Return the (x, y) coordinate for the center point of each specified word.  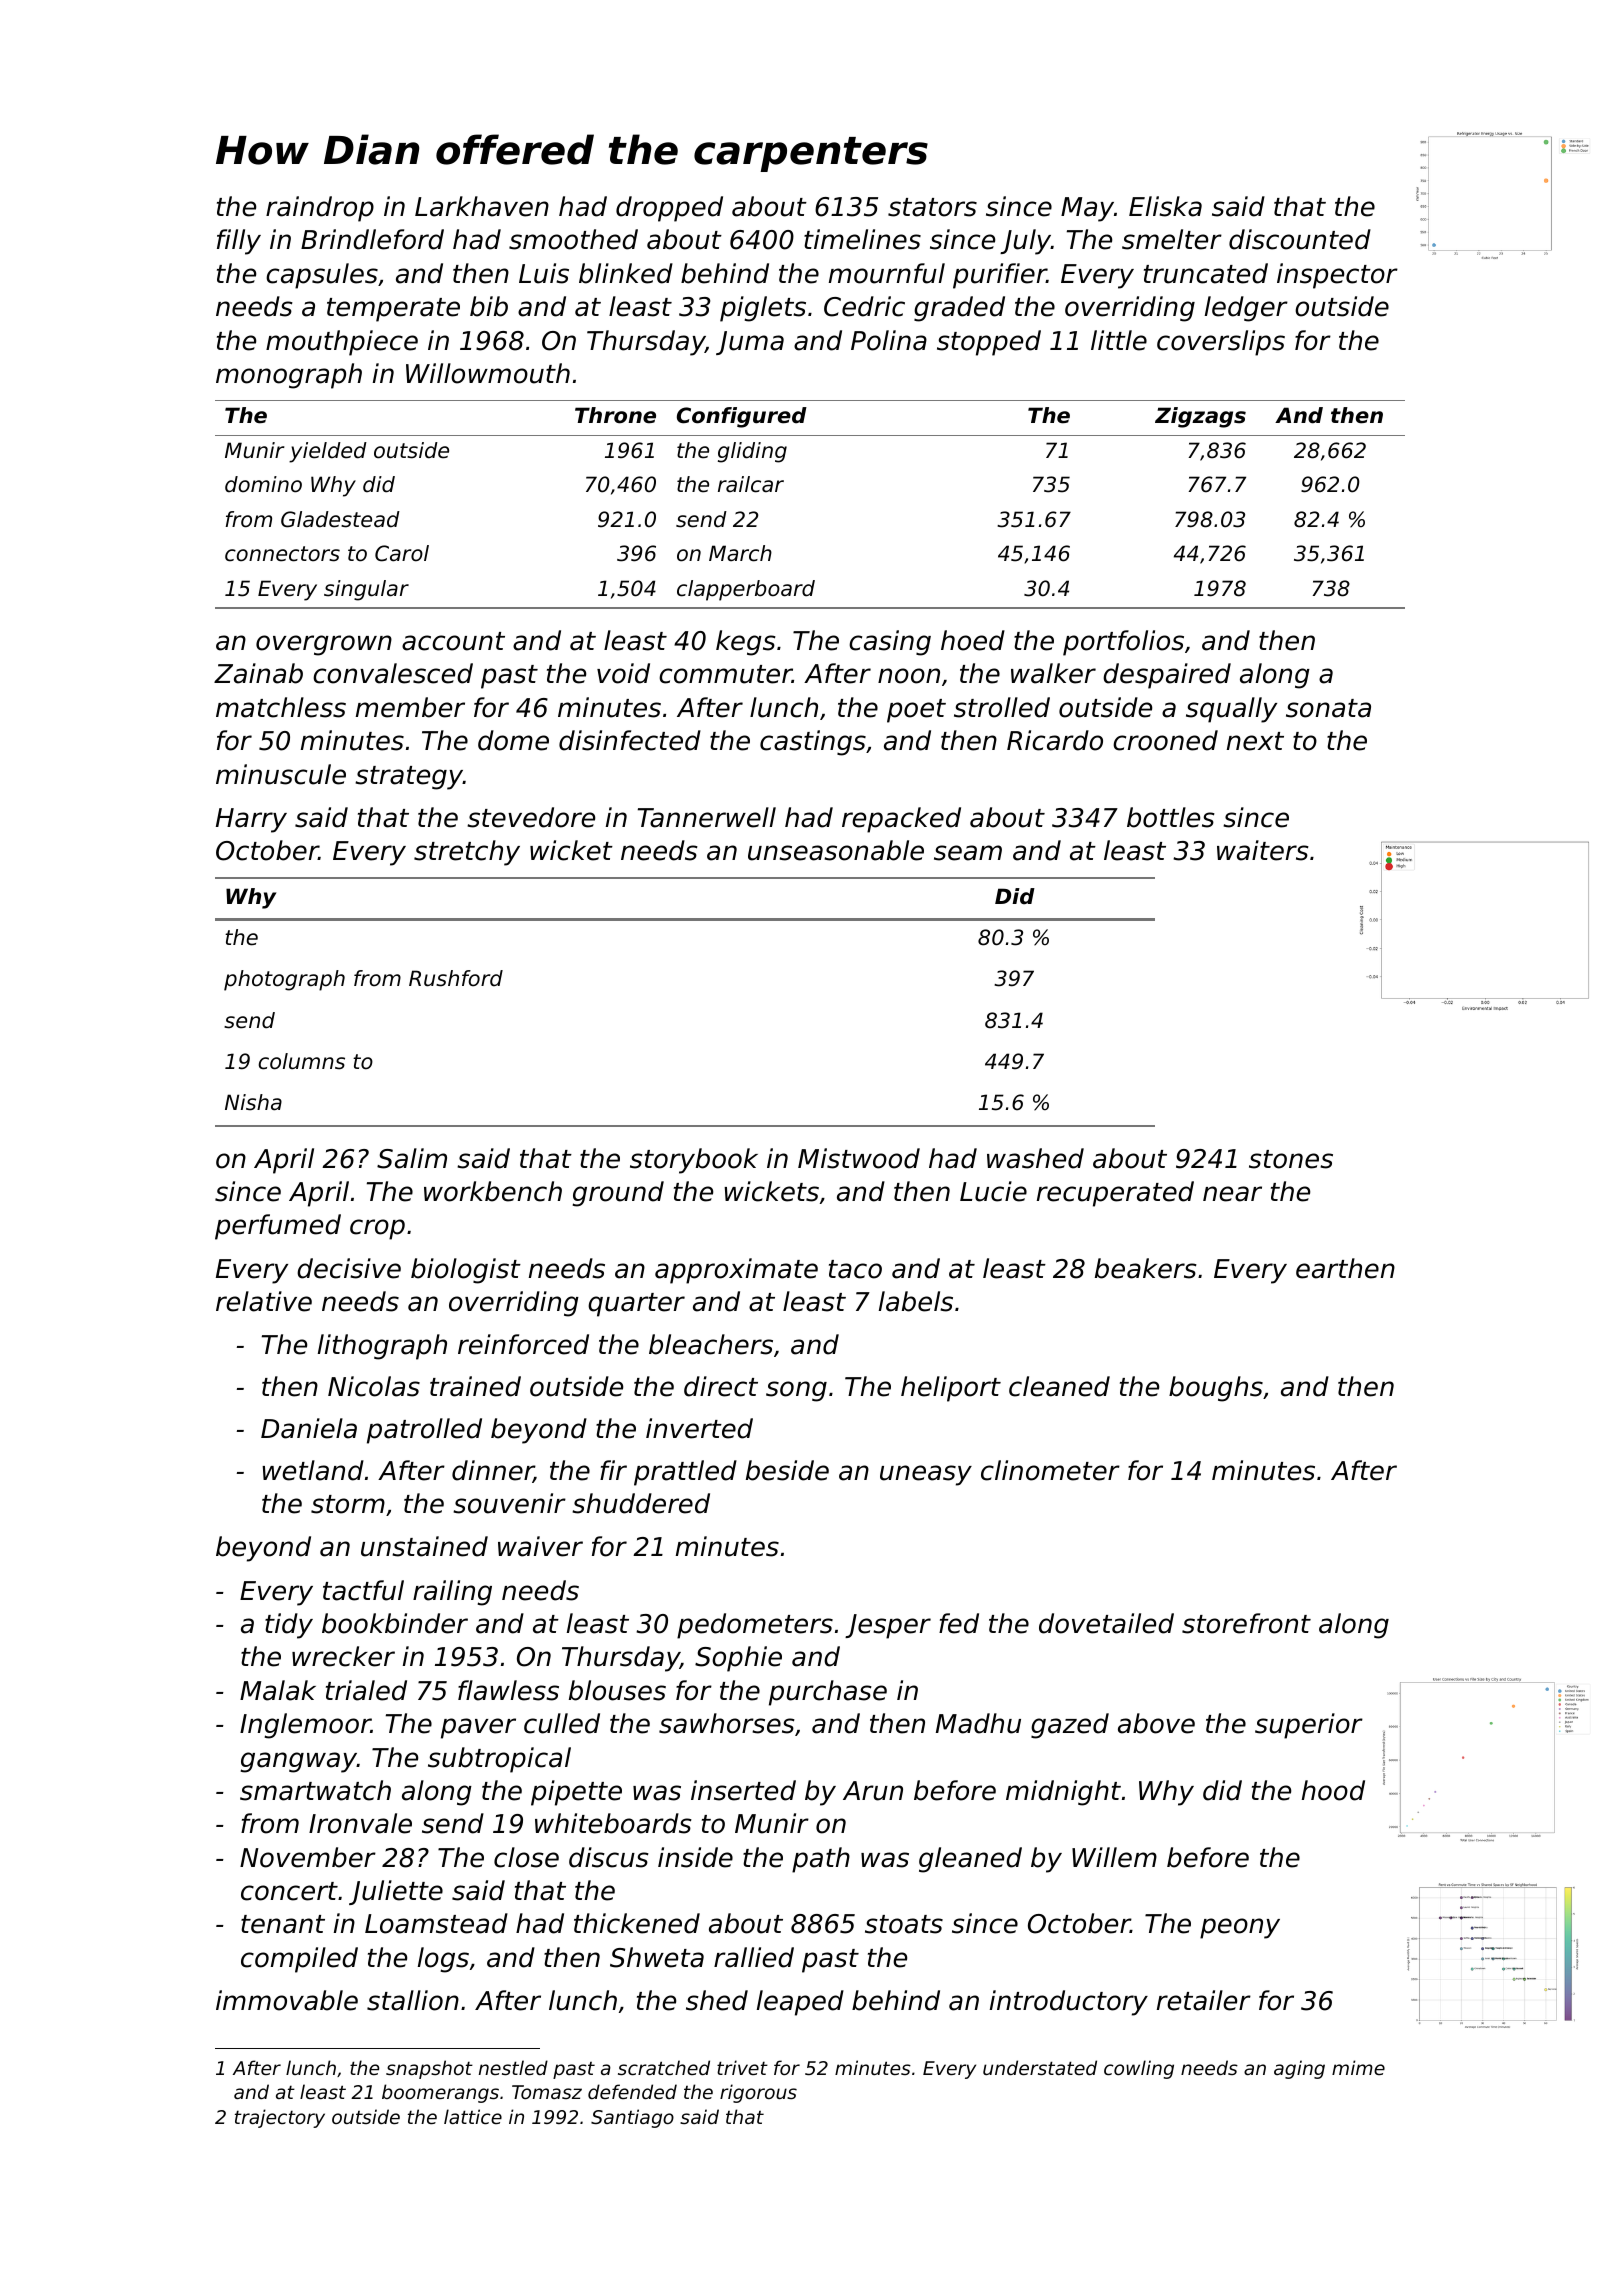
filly (239, 242)
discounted (1300, 239)
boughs (1216, 1389)
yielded (328, 452)
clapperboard (746, 590)
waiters (1263, 850)
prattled (685, 1473)
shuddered (641, 1503)
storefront (1246, 1623)
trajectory (280, 2118)
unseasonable (836, 850)
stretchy (467, 853)
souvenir (509, 1503)
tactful (363, 1590)
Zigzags (1200, 417)
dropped (669, 209)
